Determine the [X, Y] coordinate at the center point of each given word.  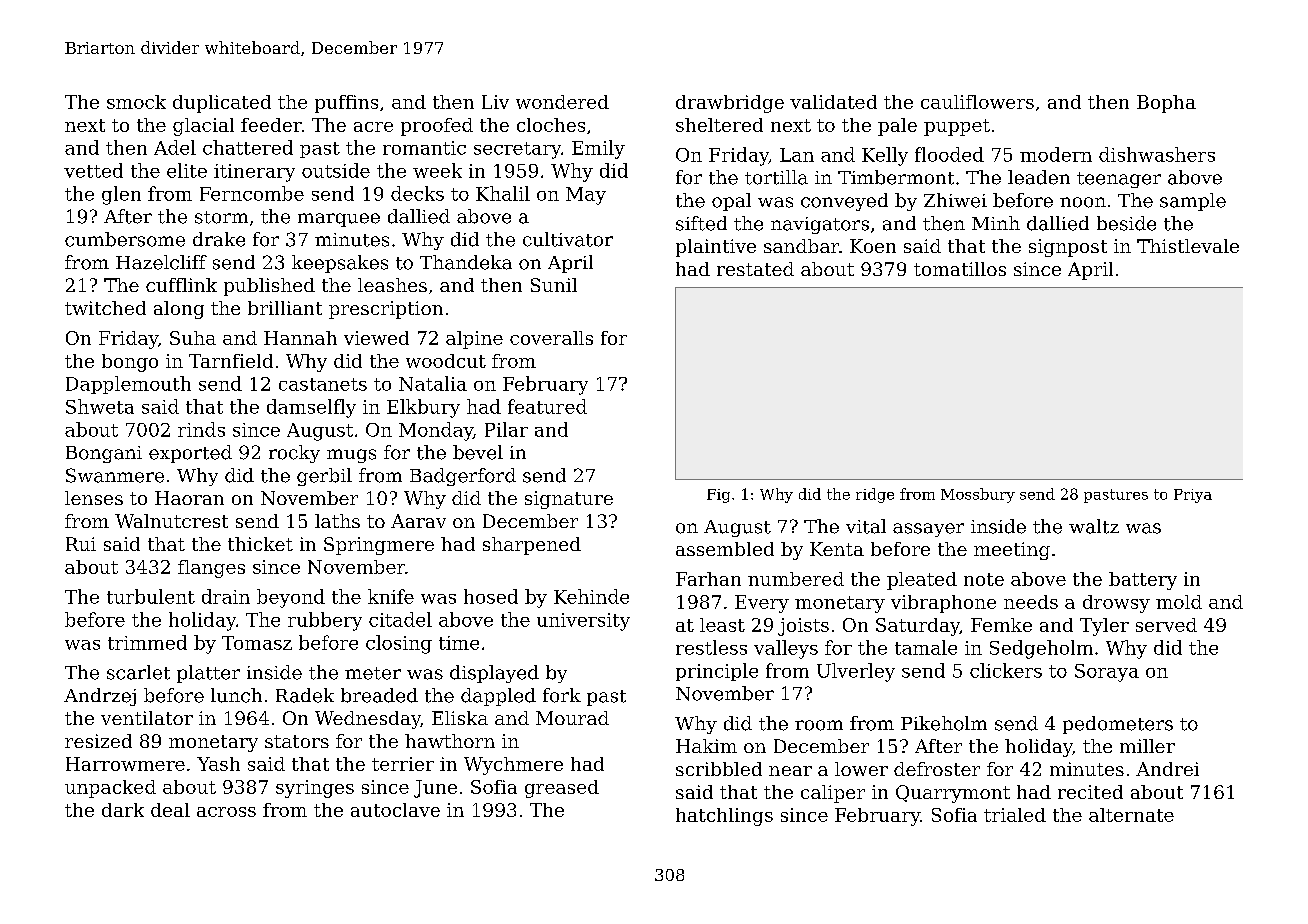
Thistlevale [1188, 246]
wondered [562, 102]
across [226, 812]
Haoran [189, 498]
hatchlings [724, 817]
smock [136, 102]
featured [547, 406]
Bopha [1166, 104]
